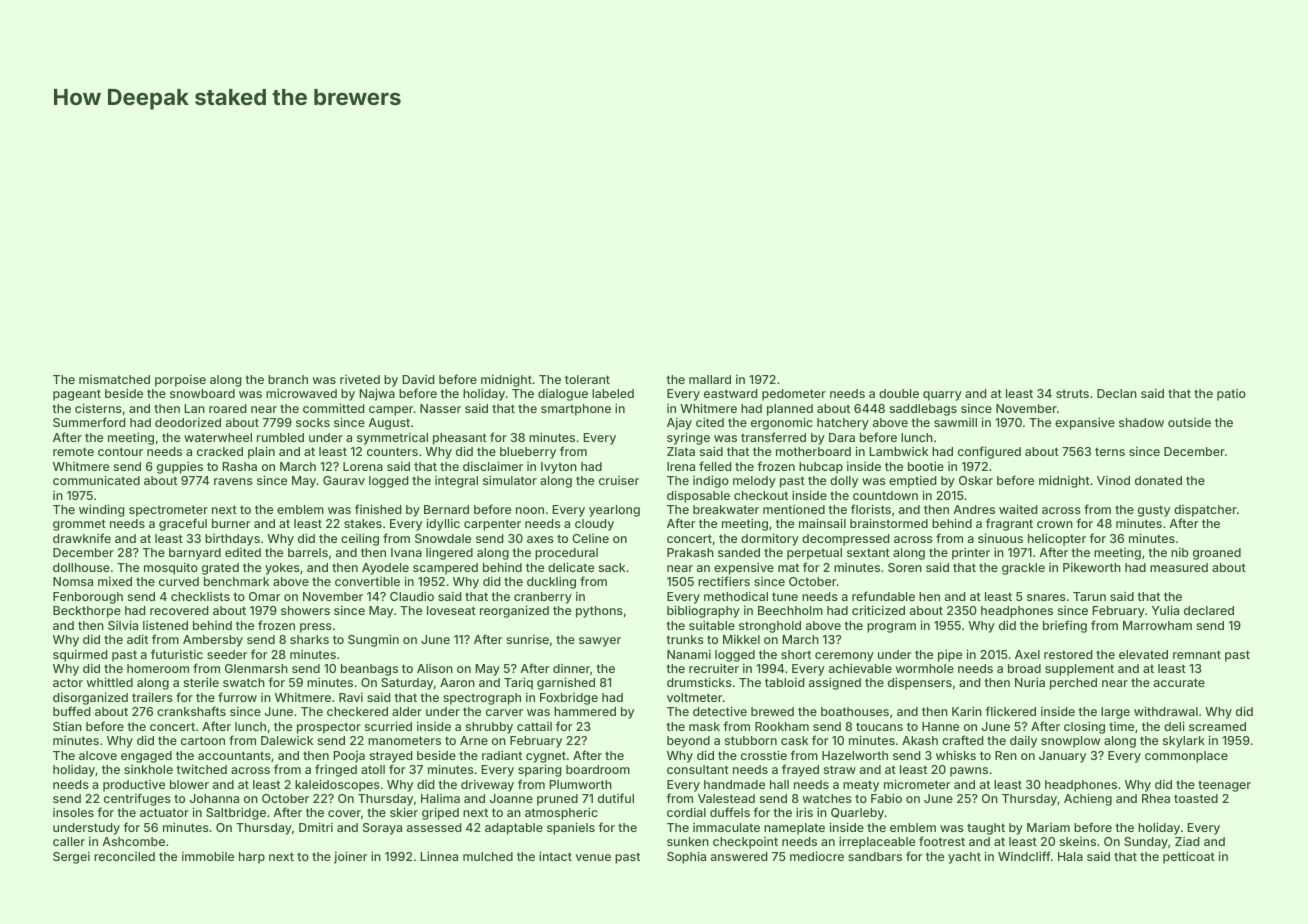 This document has width=1308, height=924. Describe the element at coordinates (1048, 827) in the document. I see `Mariam` at that location.
